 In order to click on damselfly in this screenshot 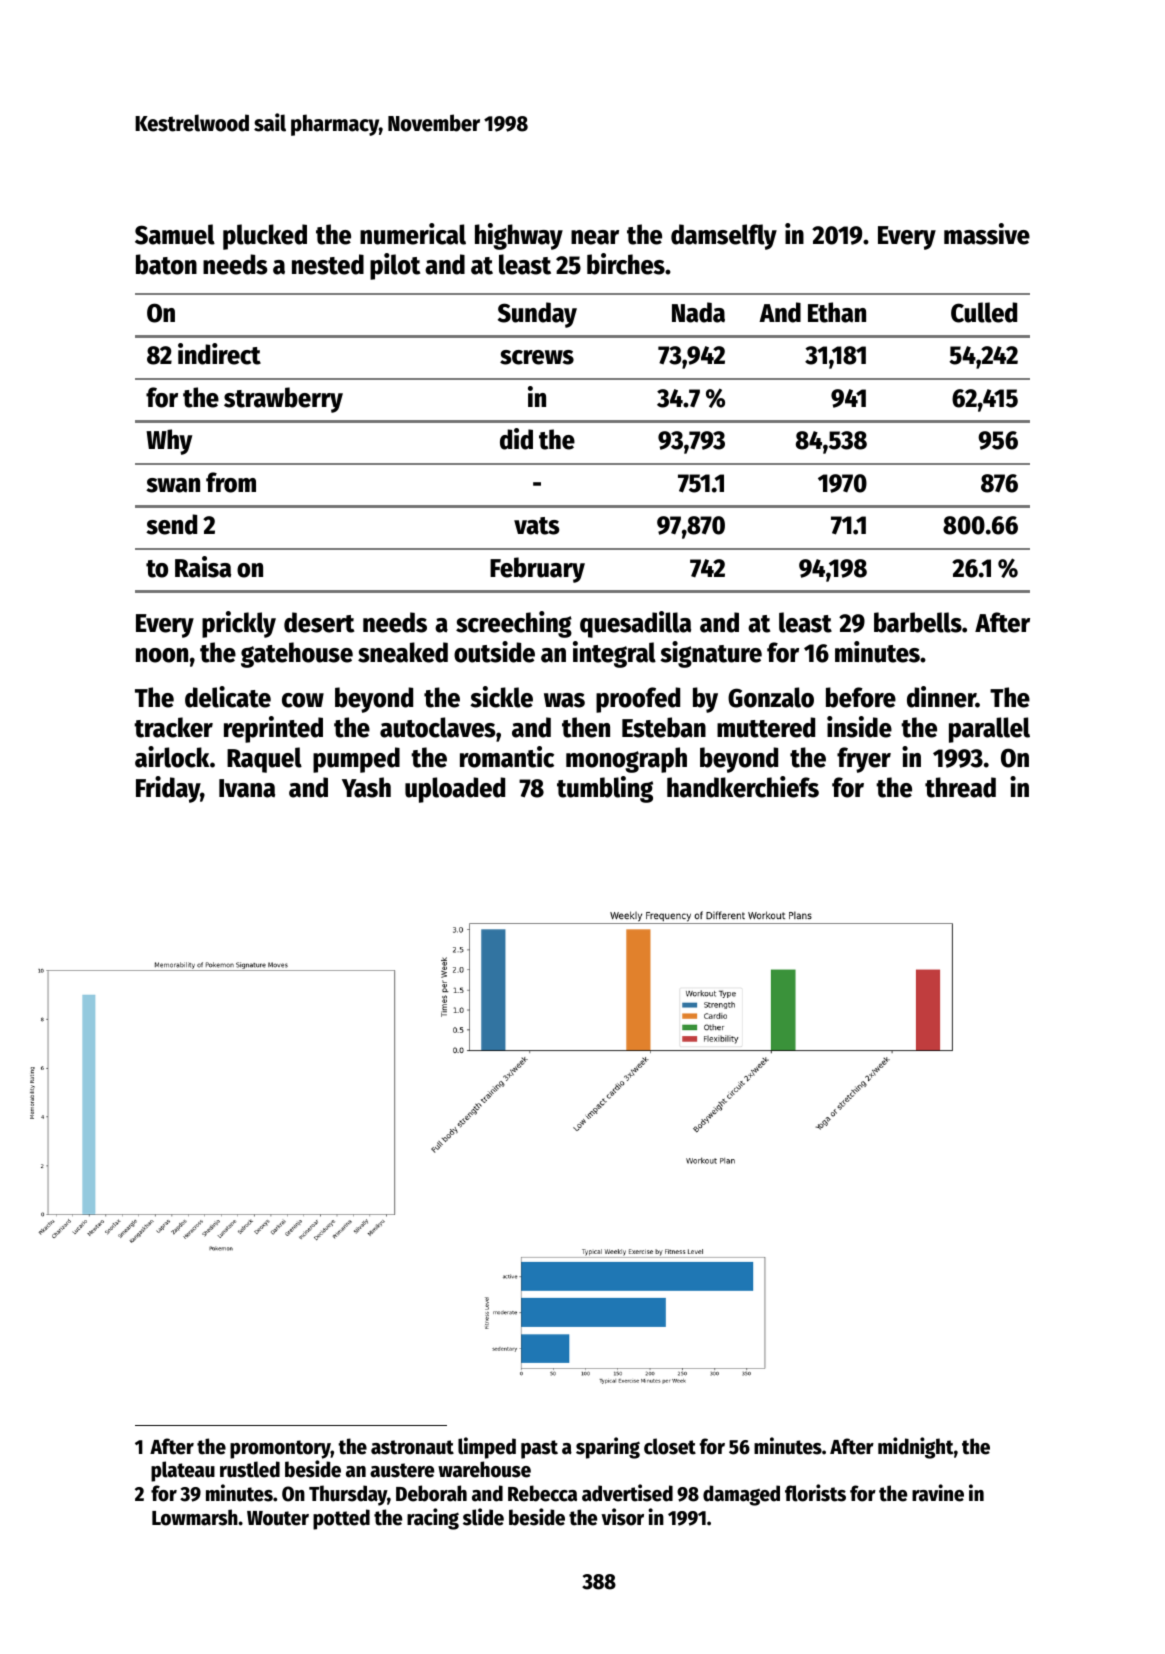, I will do `click(724, 237)`.
